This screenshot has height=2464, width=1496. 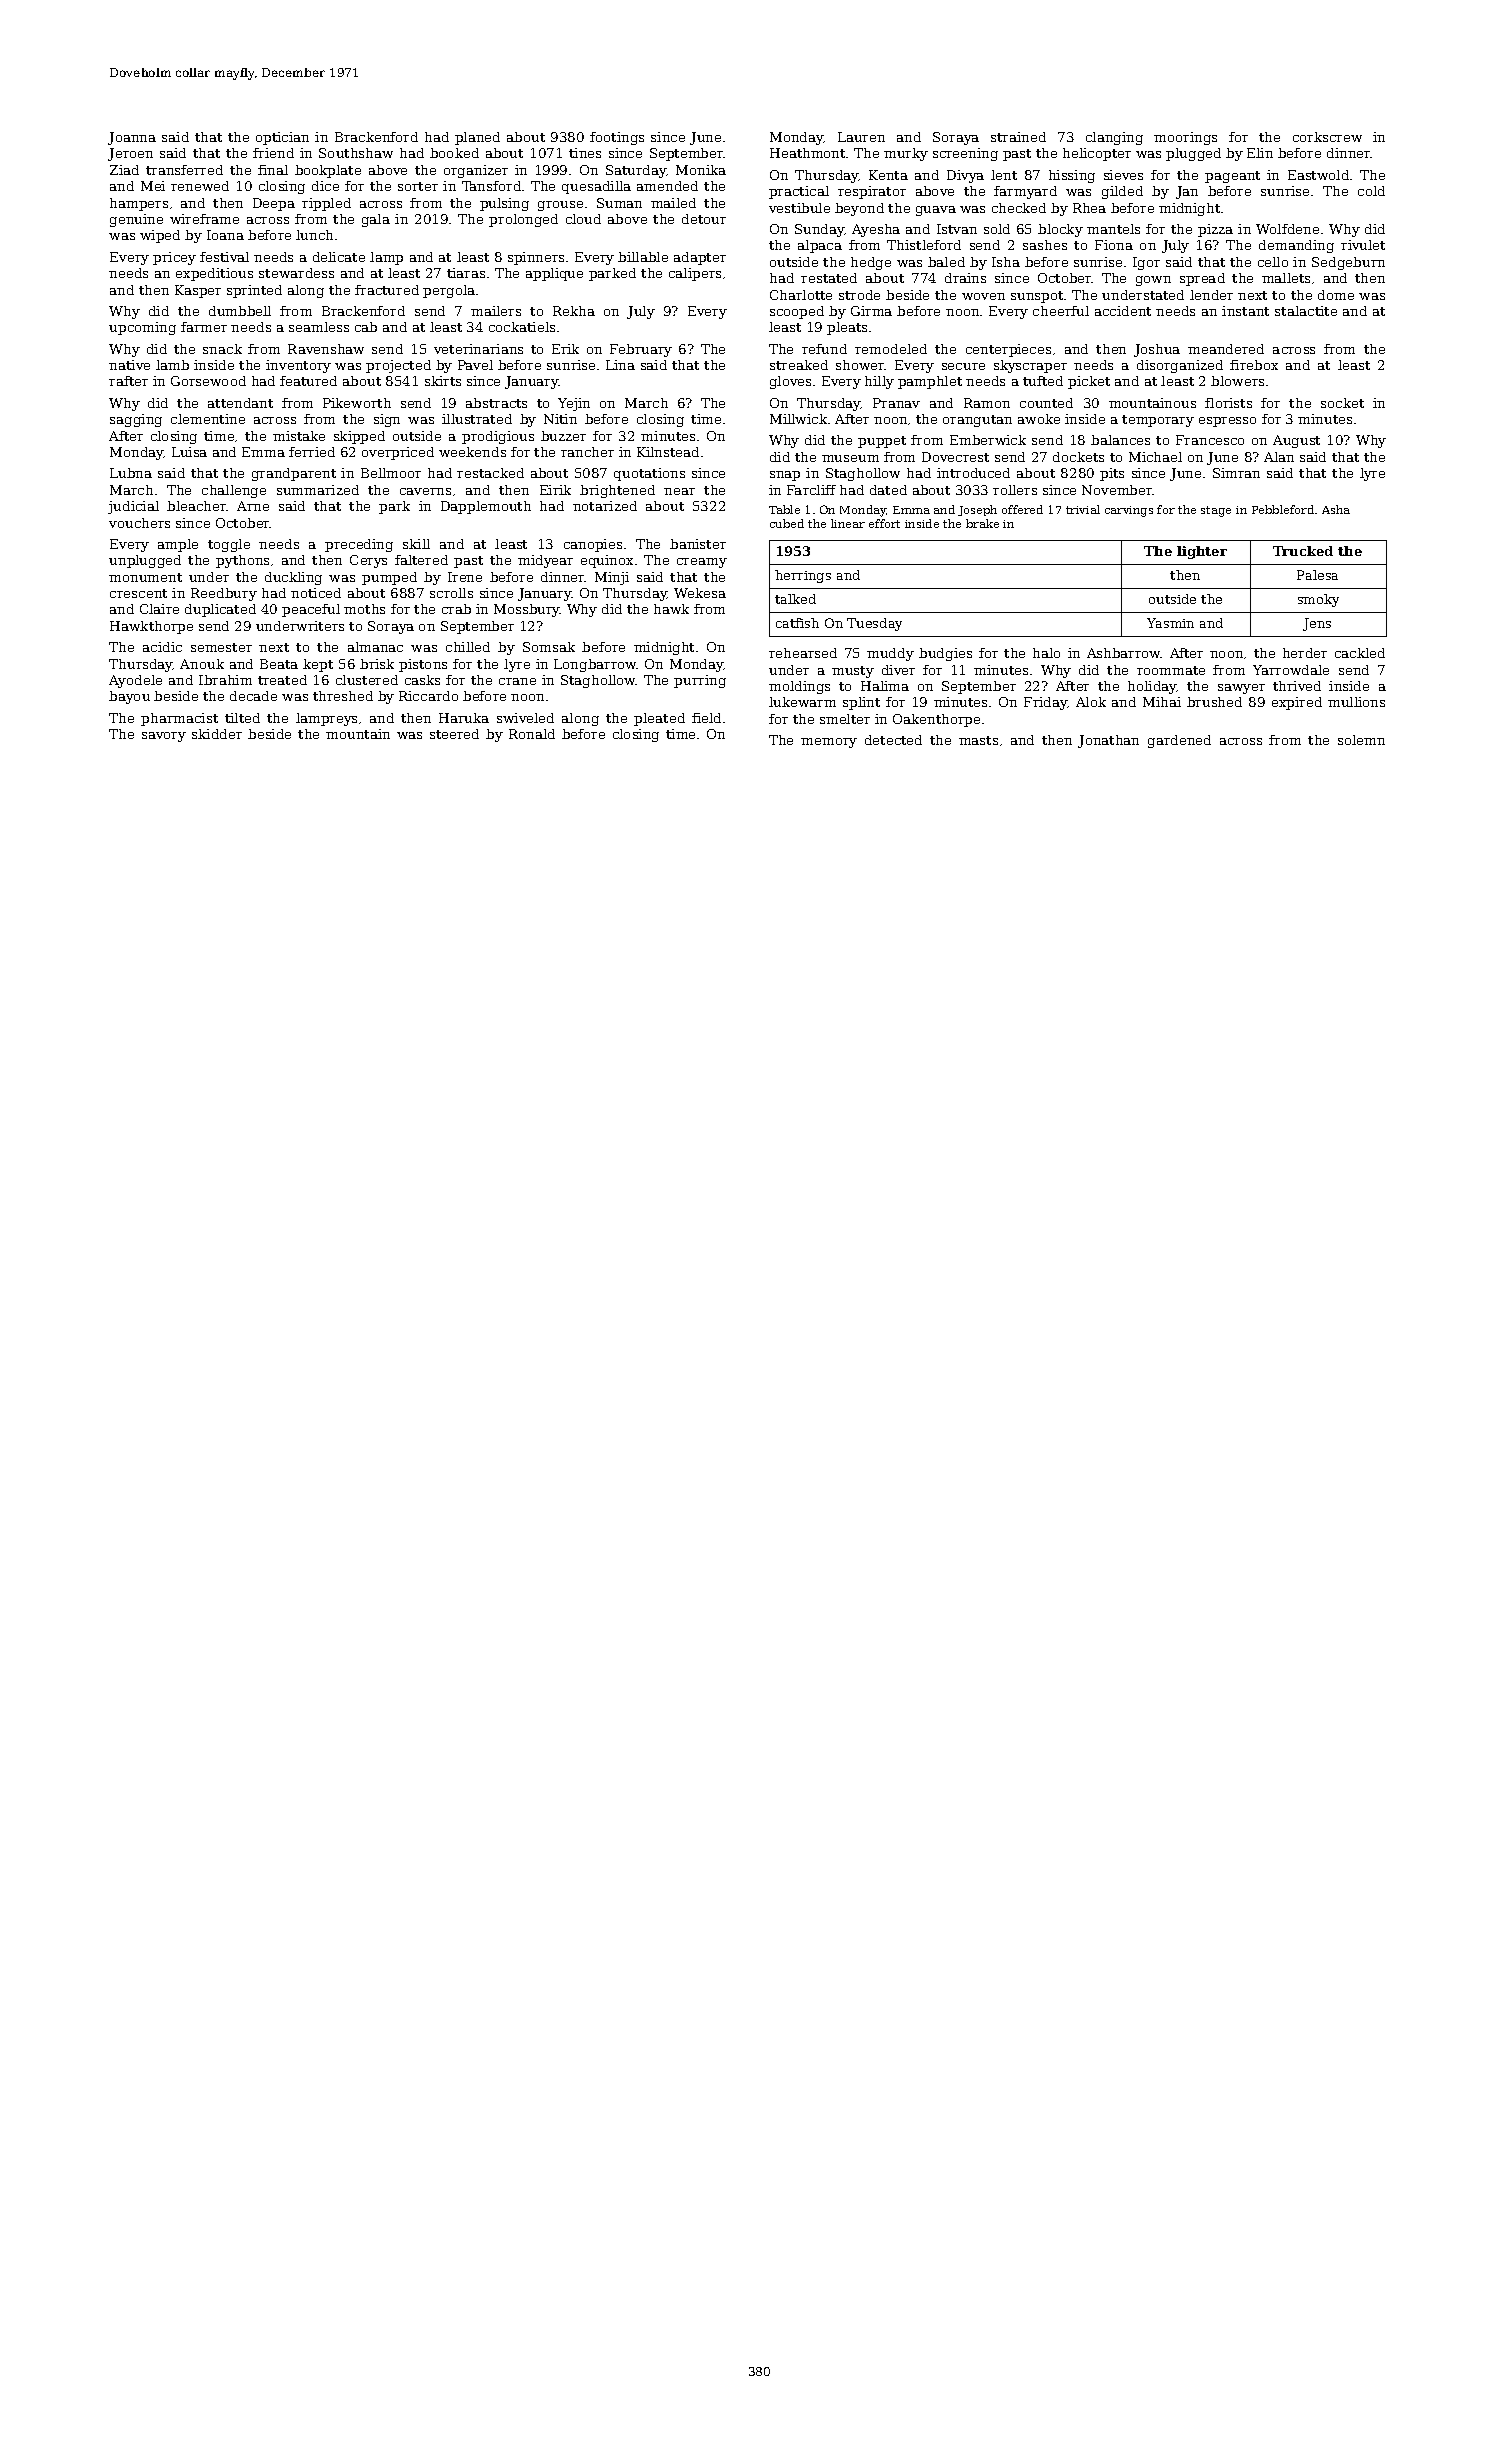 What do you see at coordinates (294, 474) in the screenshot?
I see `grandparent` at bounding box center [294, 474].
